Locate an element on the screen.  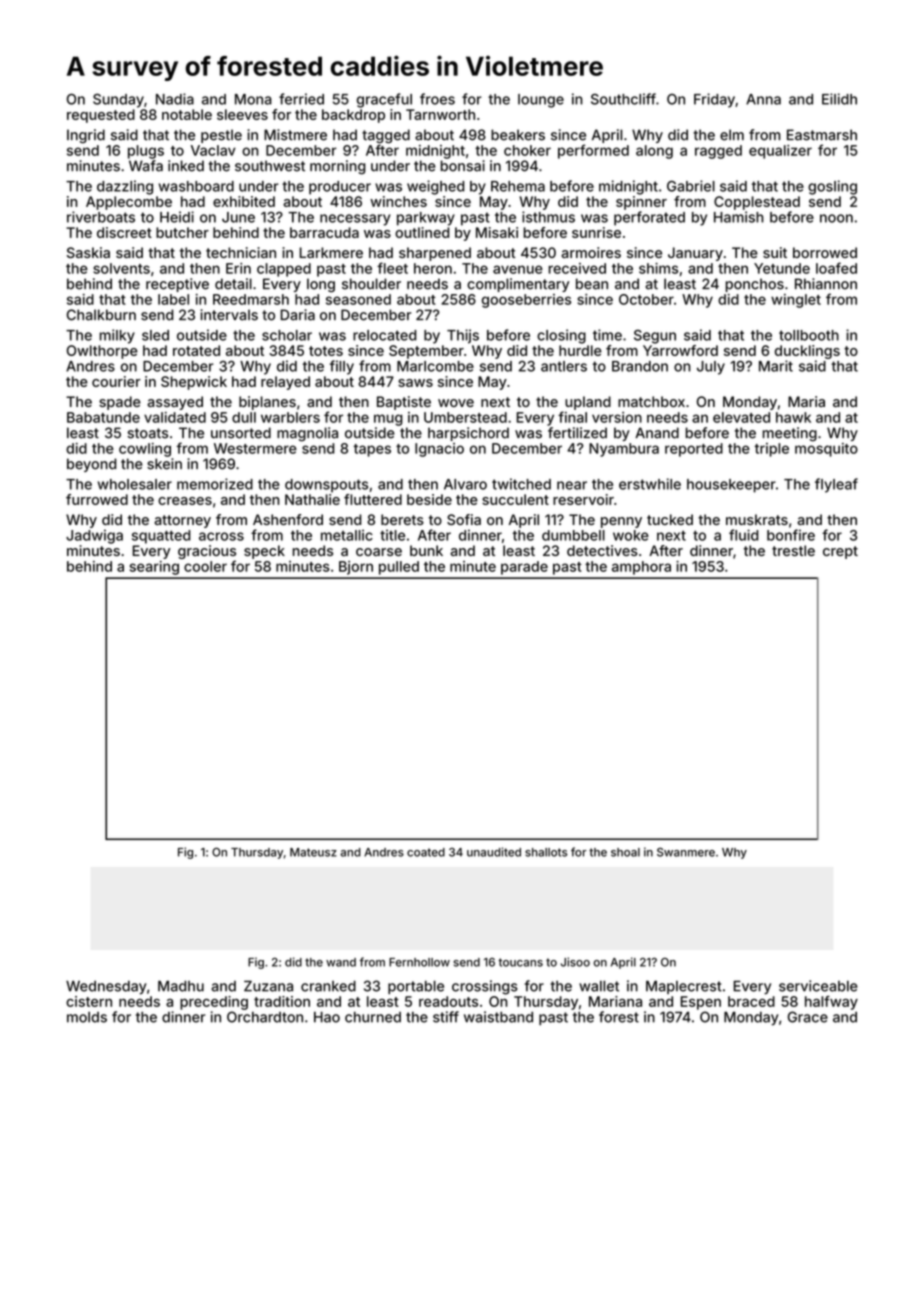
Misaki is located at coordinates (497, 232).
